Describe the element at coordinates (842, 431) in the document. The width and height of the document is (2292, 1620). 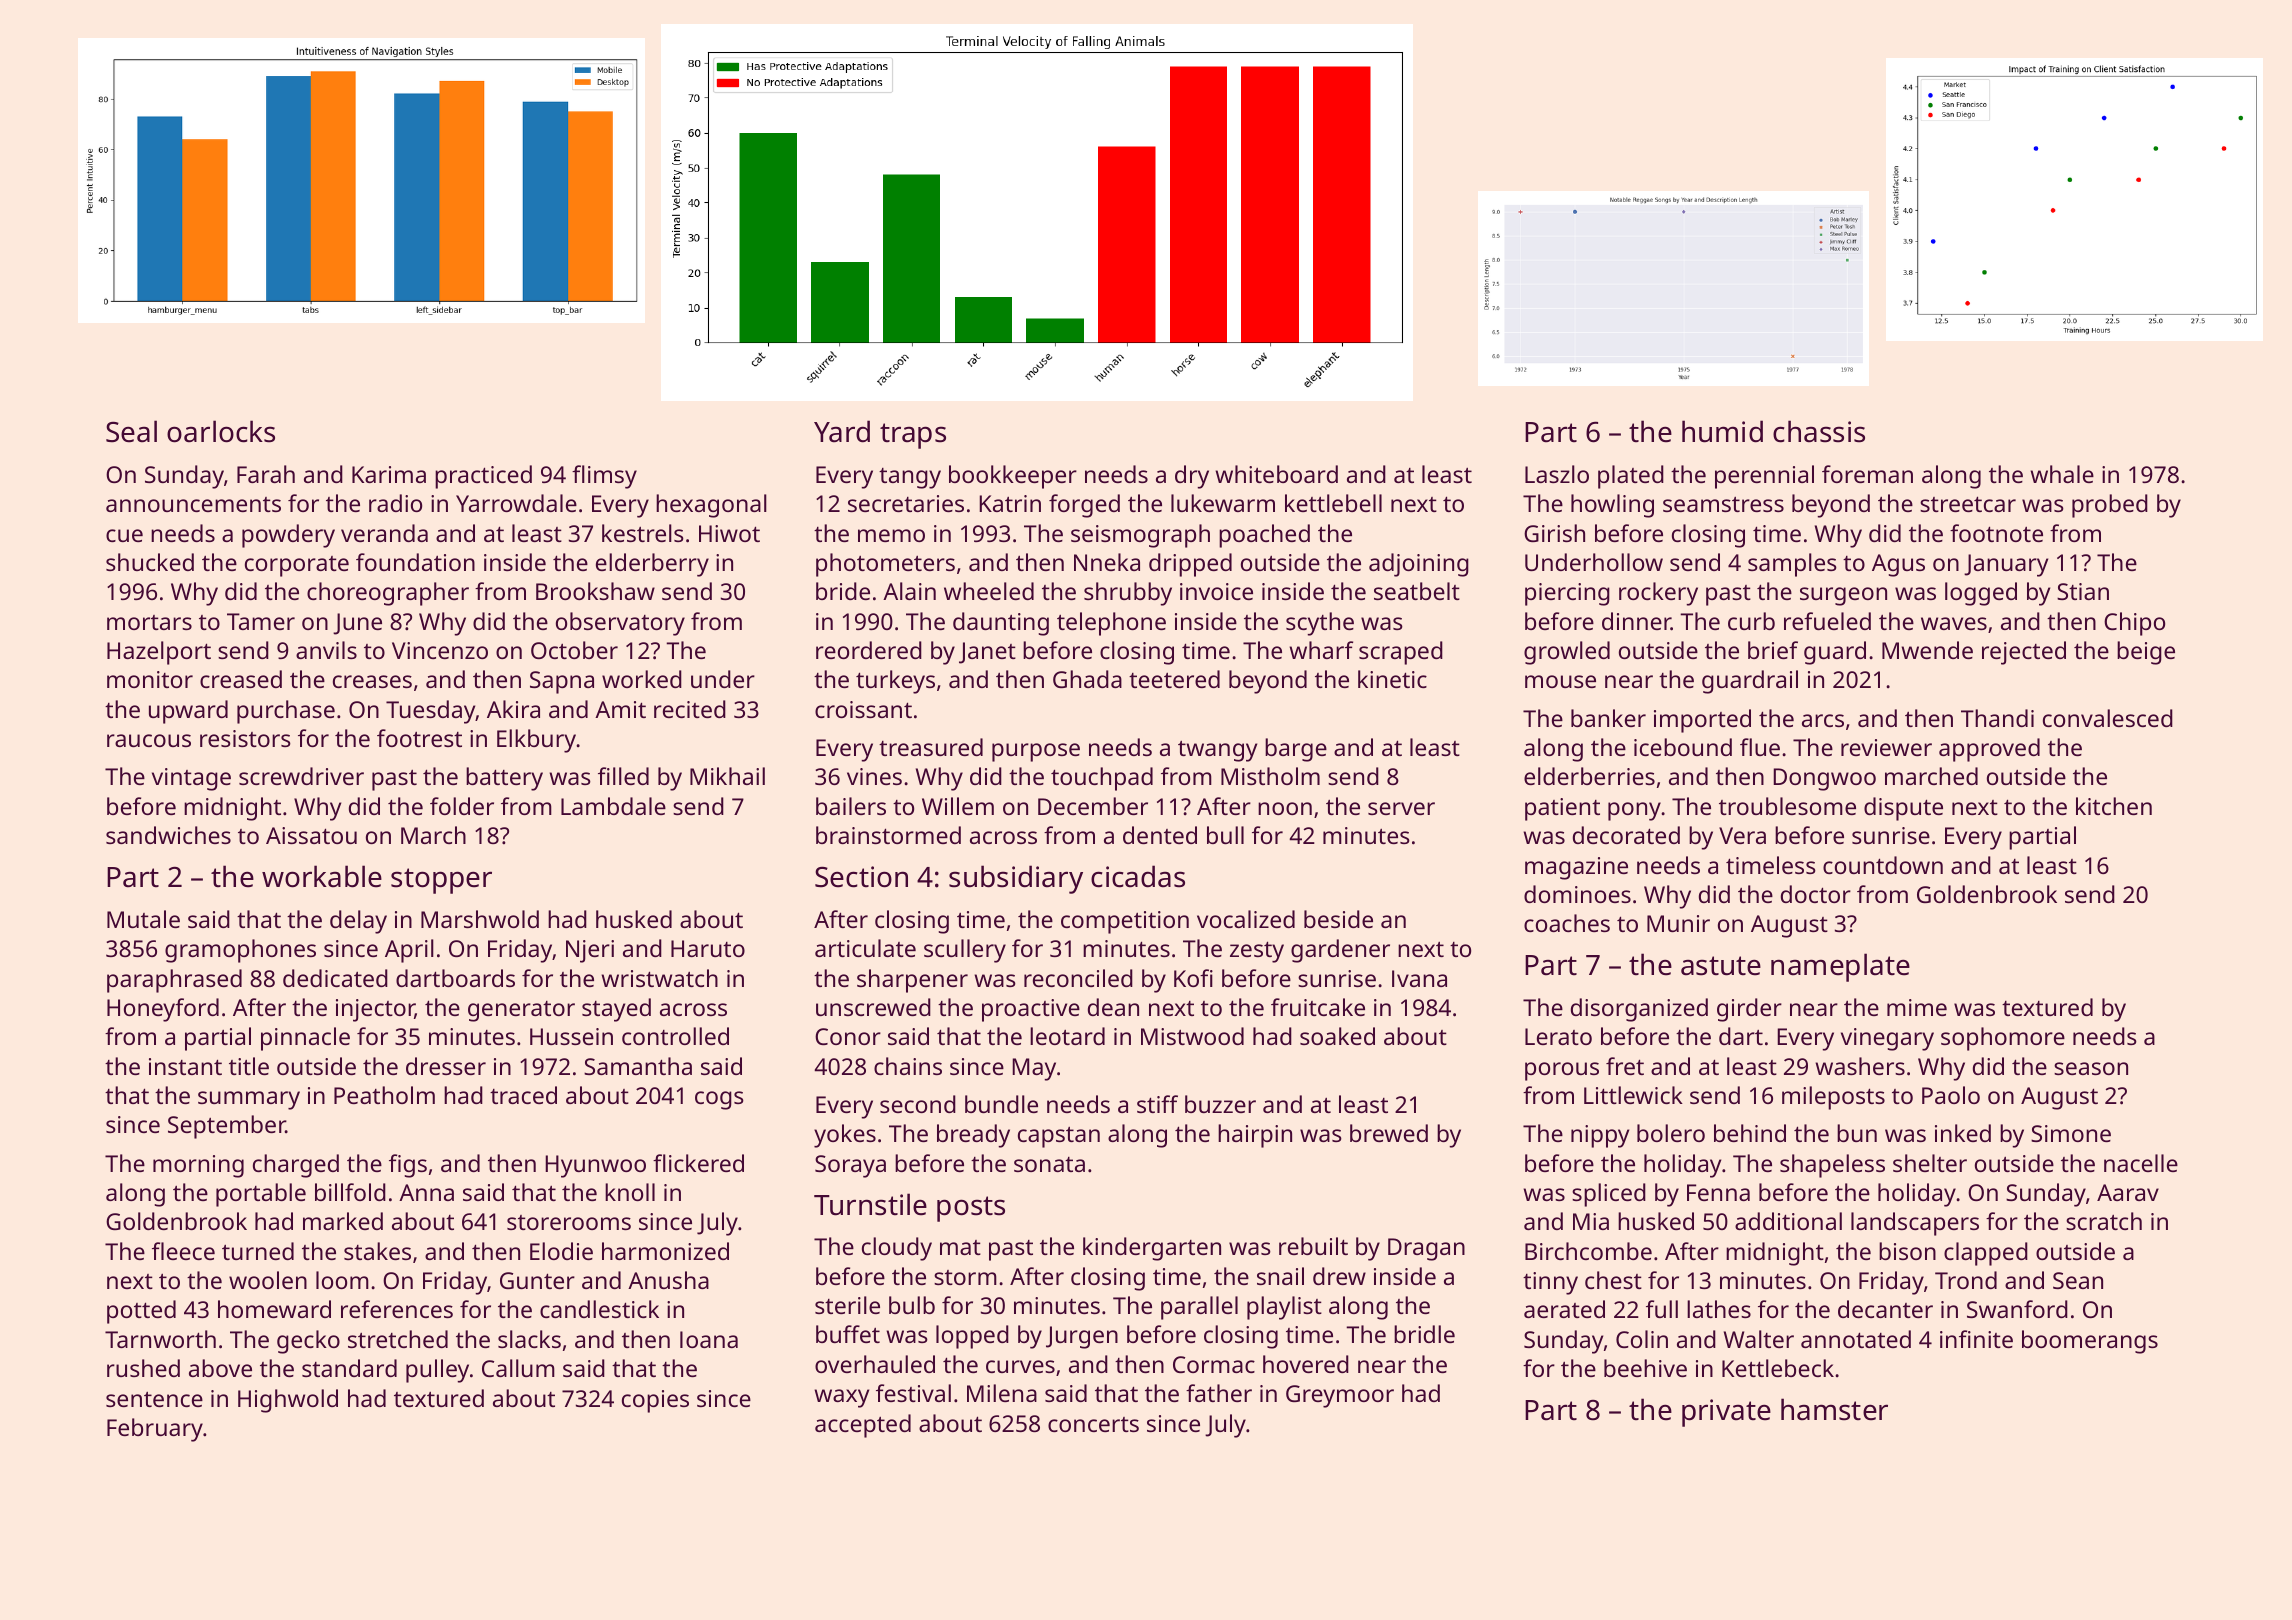
I see `Yard` at that location.
